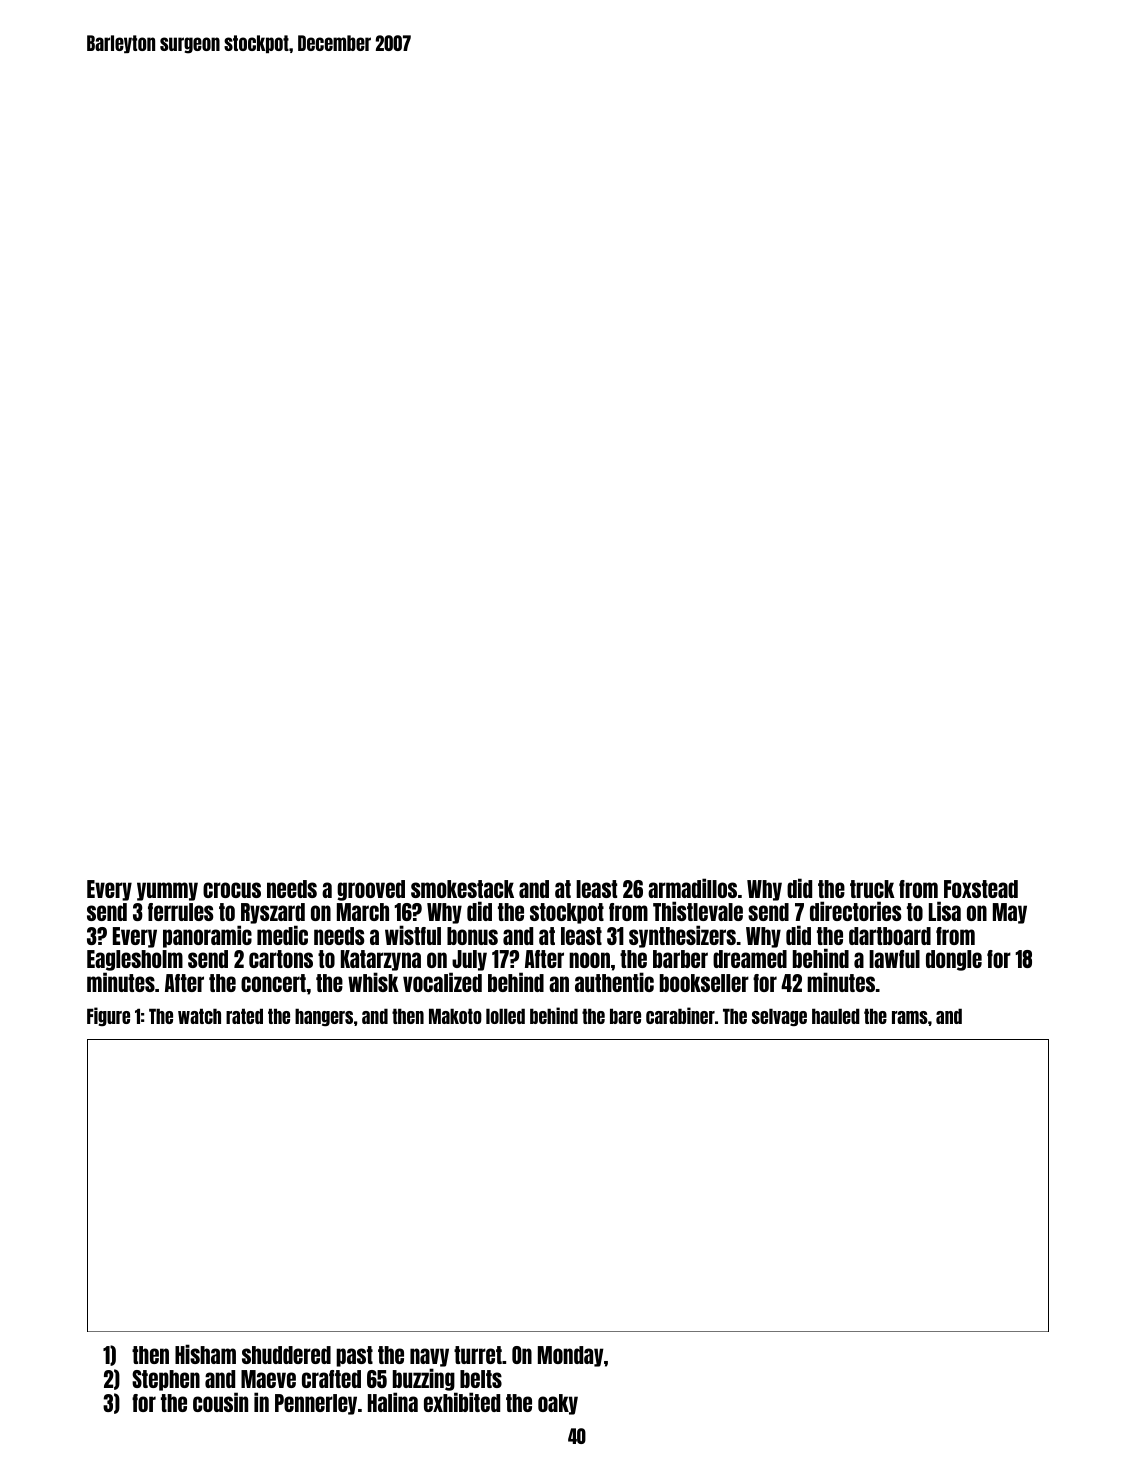 This screenshot has height=1470, width=1136. Describe the element at coordinates (205, 1354) in the screenshot. I see `Hisham` at that location.
